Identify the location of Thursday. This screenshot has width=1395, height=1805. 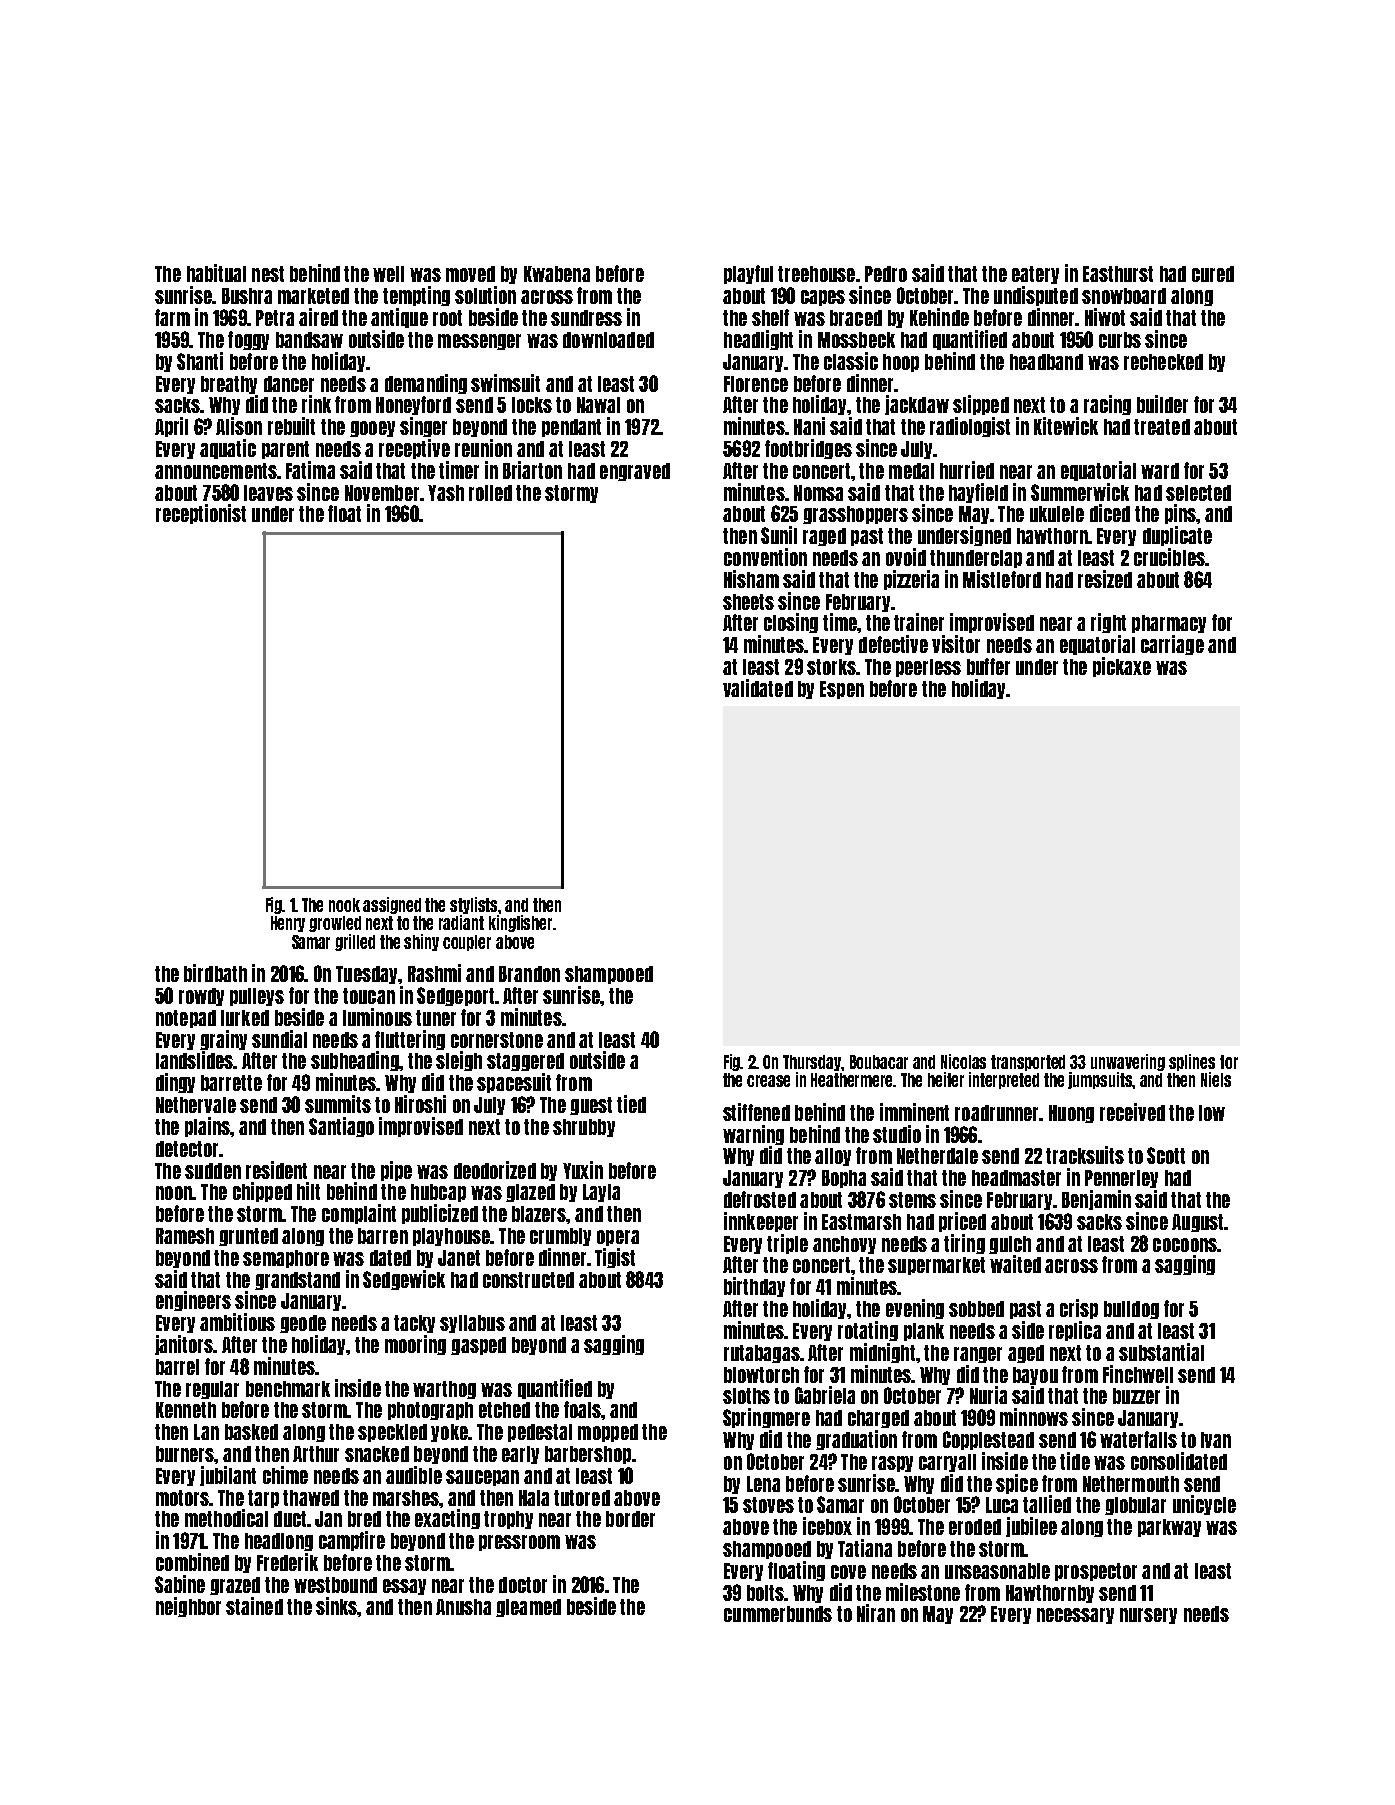
(812, 1063).
